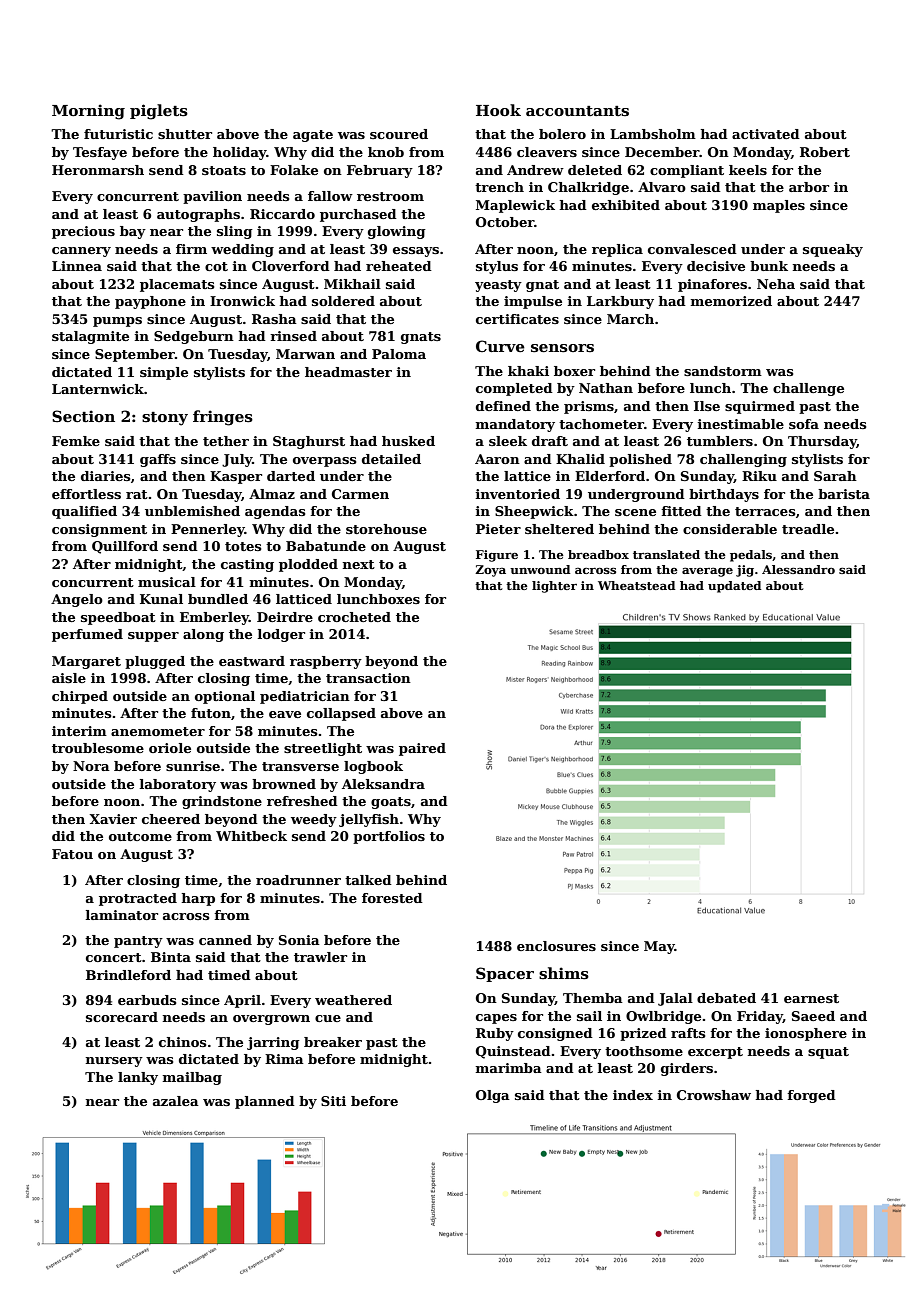  Describe the element at coordinates (493, 1096) in the screenshot. I see `Olga` at that location.
